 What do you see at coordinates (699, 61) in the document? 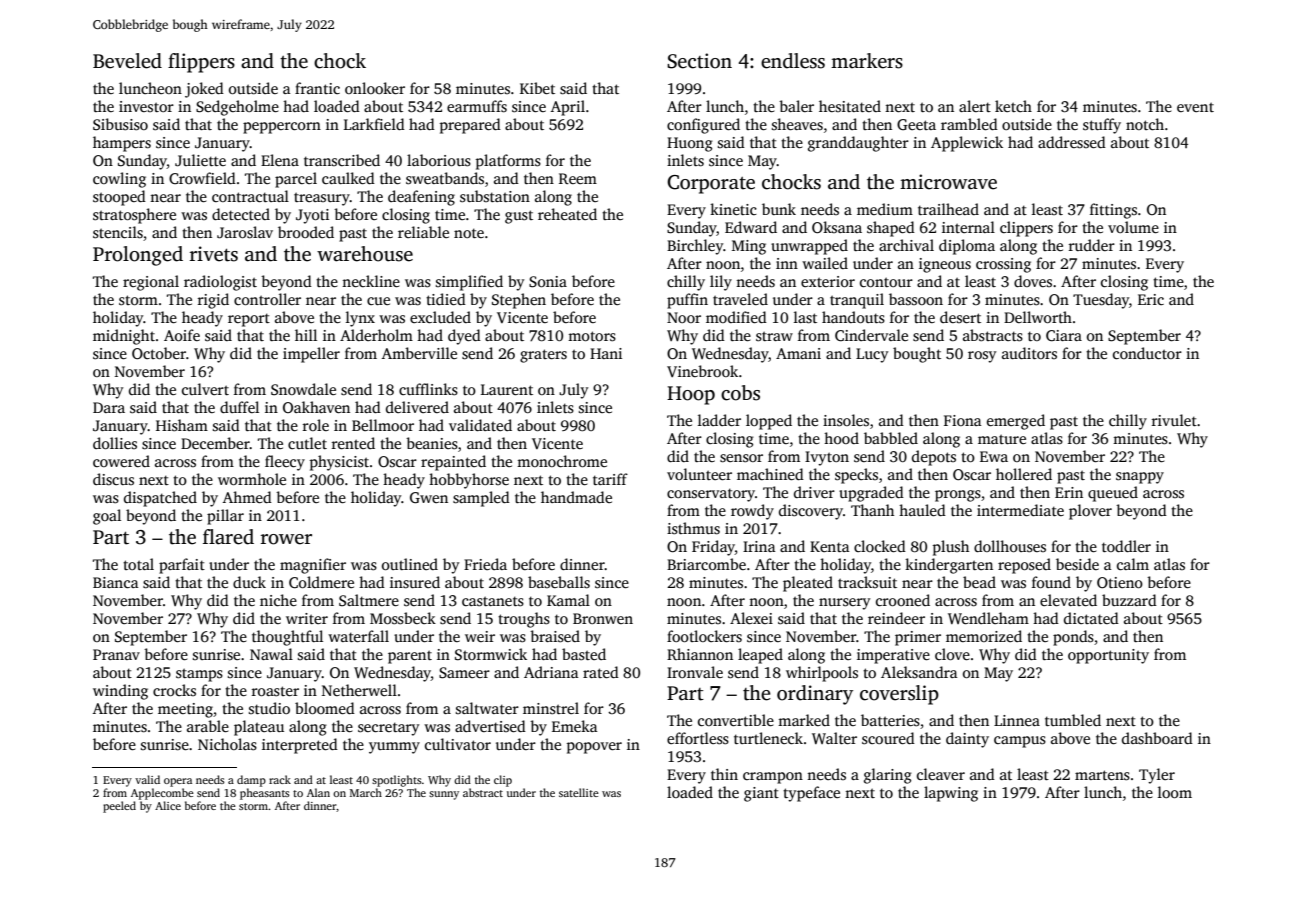
I see `Section` at bounding box center [699, 61].
